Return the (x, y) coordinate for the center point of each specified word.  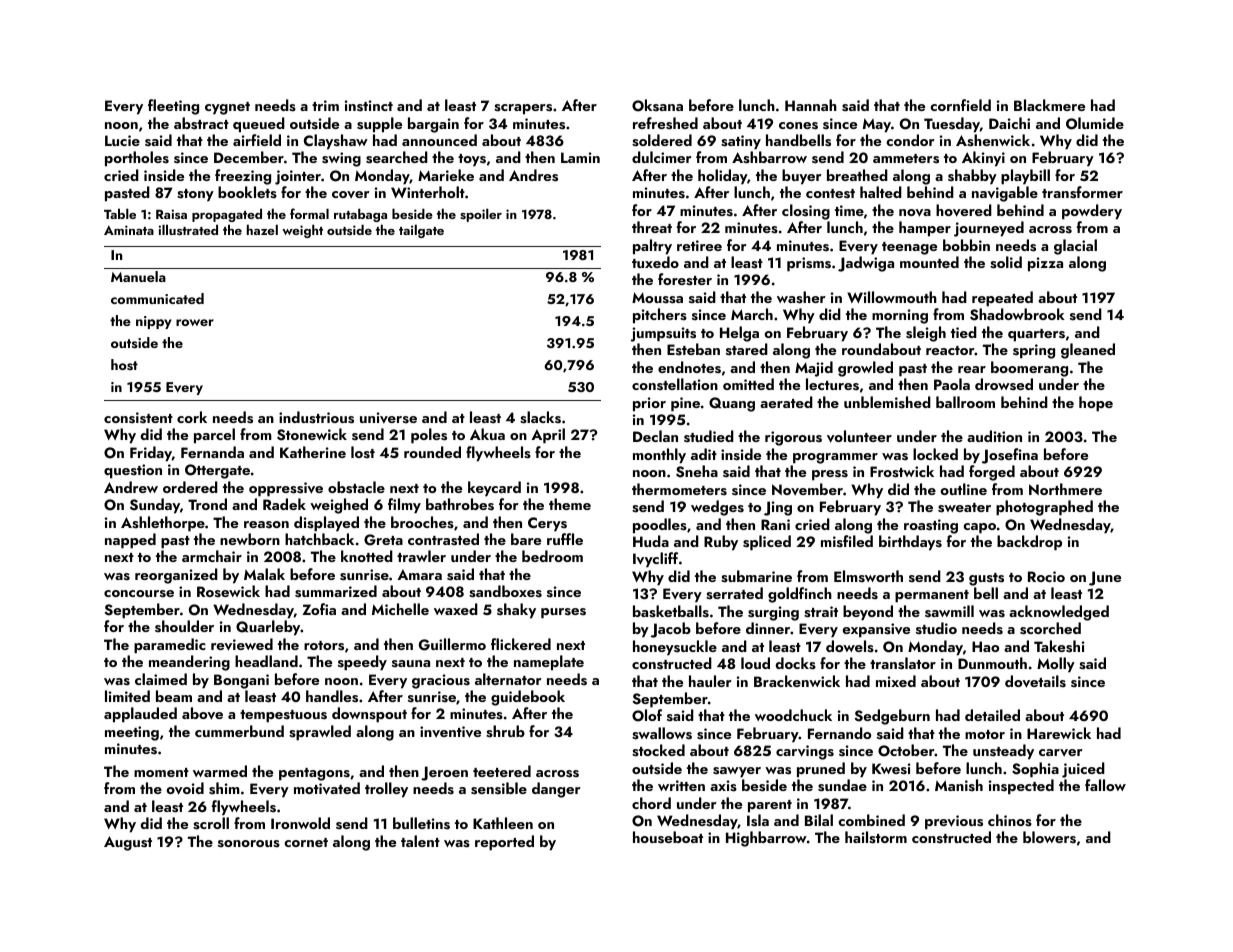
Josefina (1010, 456)
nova (915, 213)
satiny (741, 142)
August (128, 843)
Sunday (155, 506)
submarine (756, 576)
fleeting (173, 107)
